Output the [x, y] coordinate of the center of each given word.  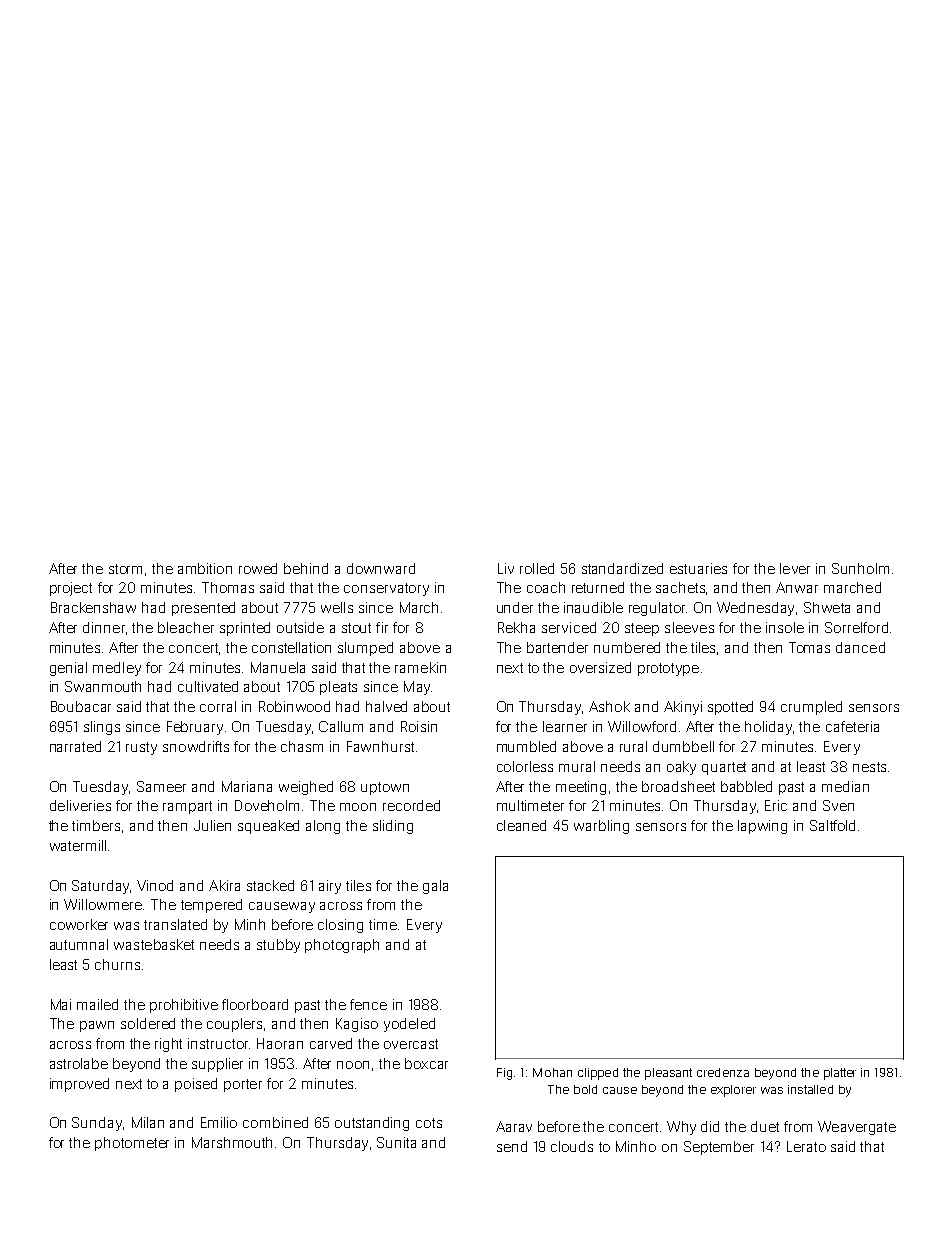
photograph [342, 946]
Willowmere [103, 904]
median [845, 786]
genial [68, 669]
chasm [302, 746]
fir [382, 627]
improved [79, 1085]
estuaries [698, 568]
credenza [723, 1072]
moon [358, 807]
